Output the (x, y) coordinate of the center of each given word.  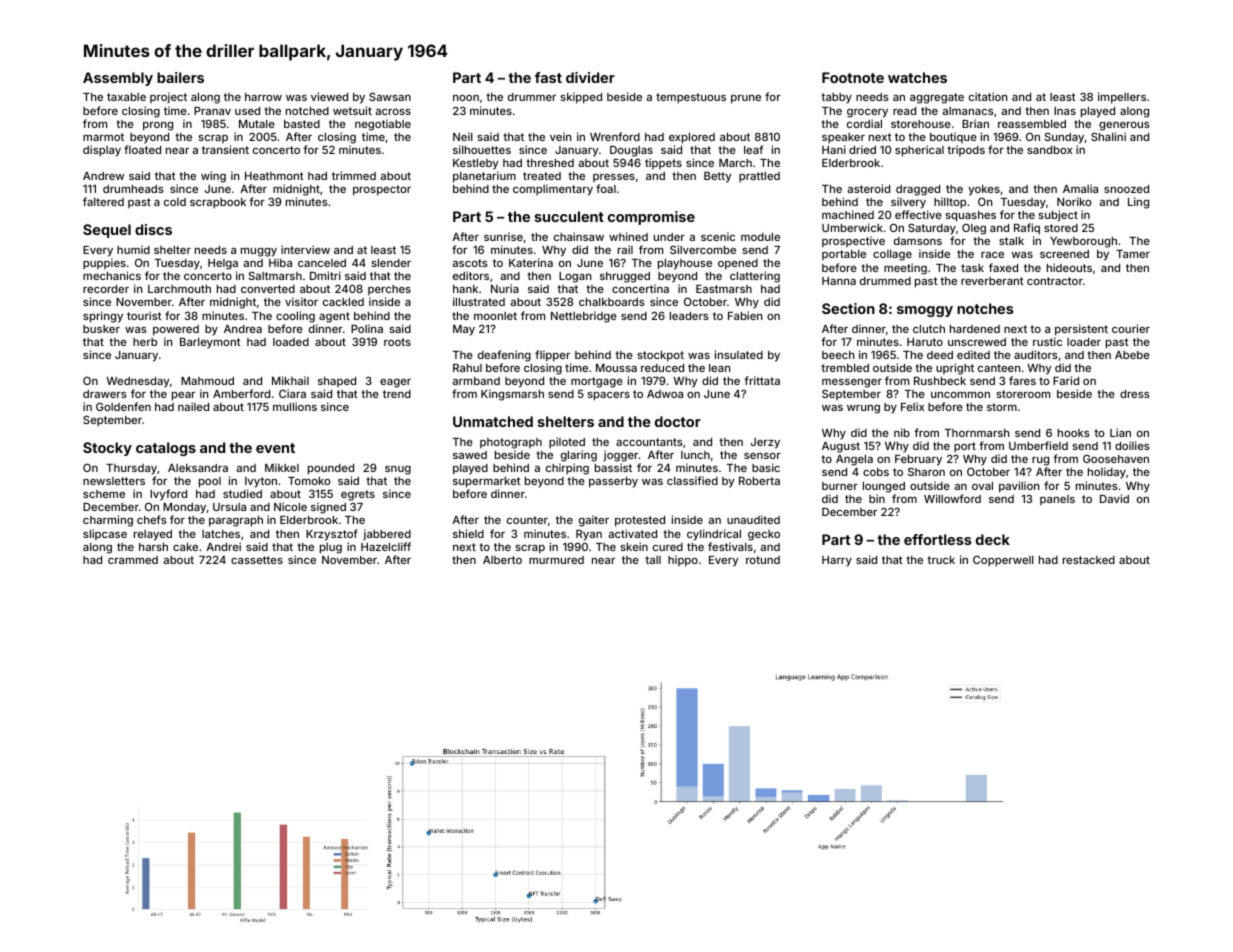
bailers (180, 77)
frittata (762, 380)
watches (917, 77)
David (1114, 498)
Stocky (107, 449)
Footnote (853, 77)
